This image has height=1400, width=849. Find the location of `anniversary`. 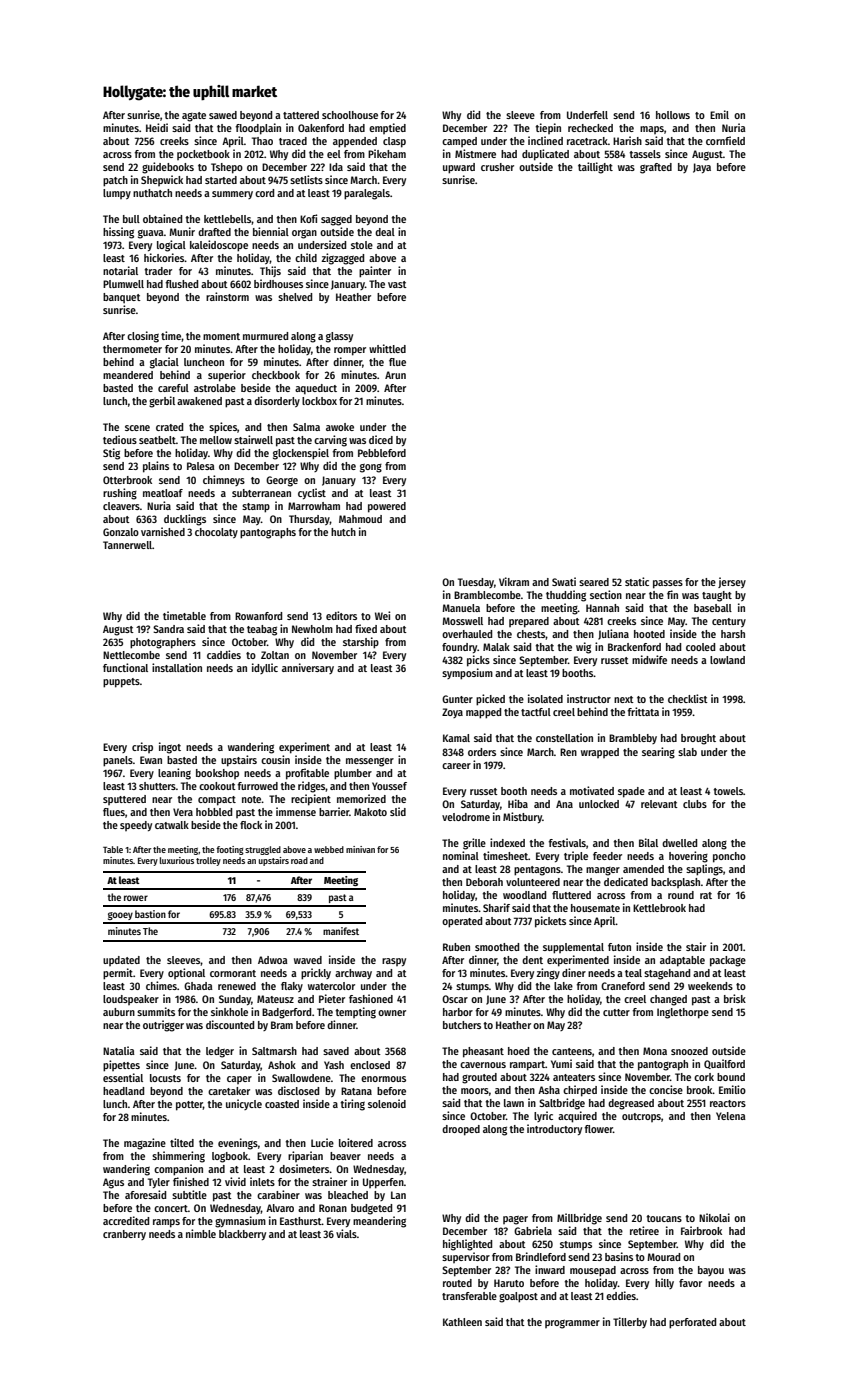

anniversary is located at coordinates (308, 668).
